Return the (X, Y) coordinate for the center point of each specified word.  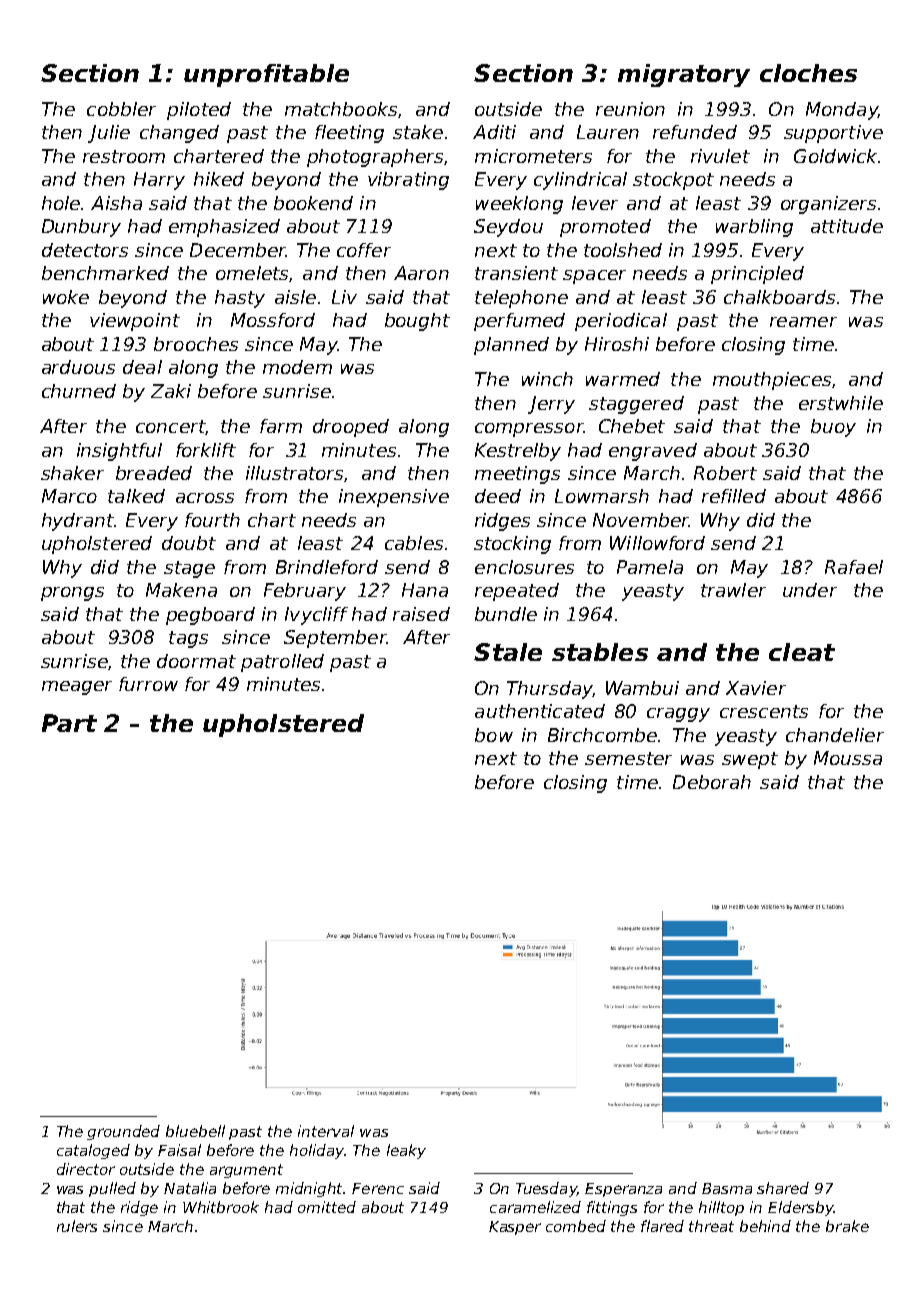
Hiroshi (617, 344)
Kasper (515, 1228)
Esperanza (623, 1190)
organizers (828, 205)
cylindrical (580, 181)
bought (417, 322)
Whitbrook (221, 1207)
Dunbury (81, 228)
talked (136, 496)
